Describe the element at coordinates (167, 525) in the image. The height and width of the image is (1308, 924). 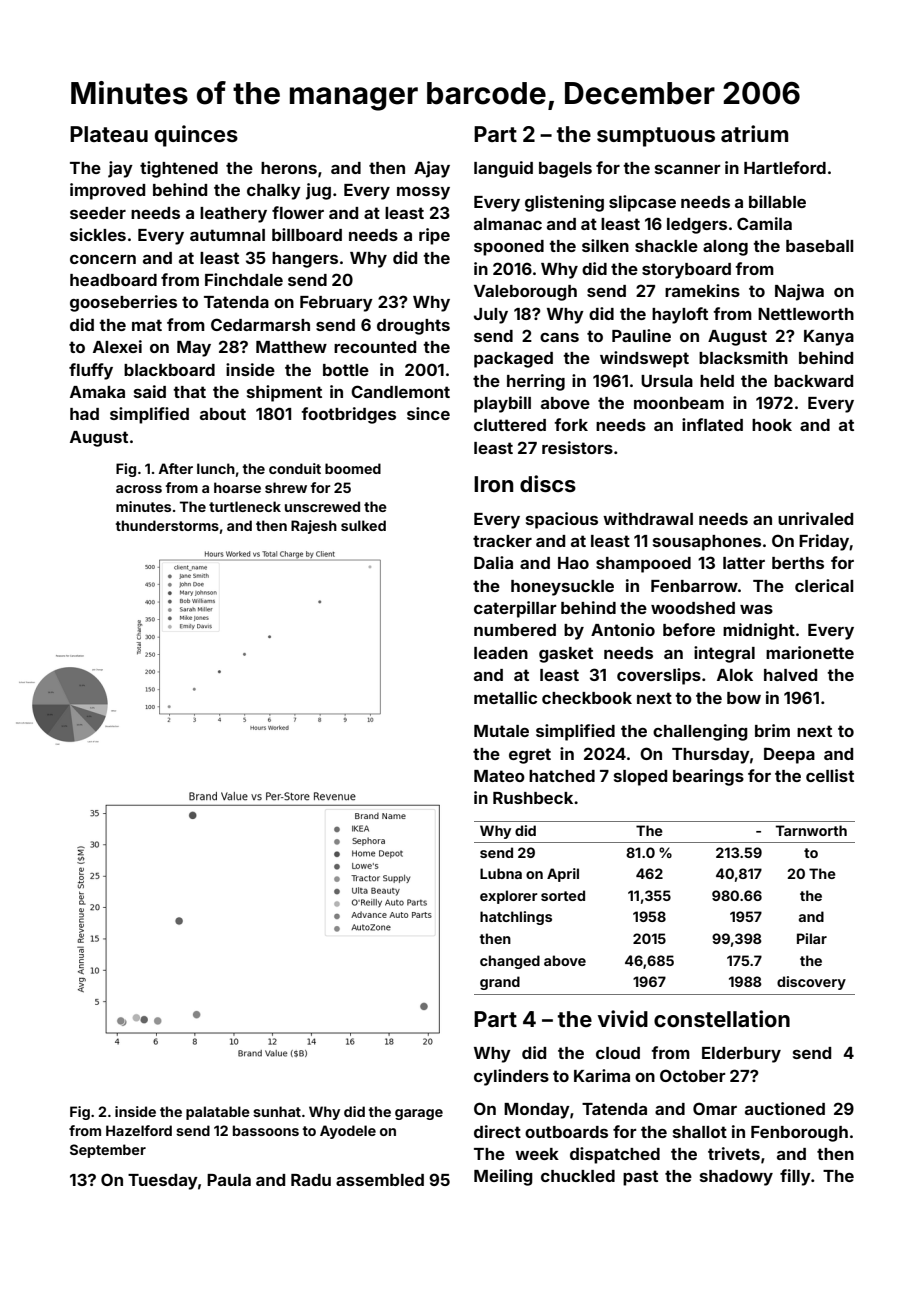
I see `thunderstorms` at that location.
